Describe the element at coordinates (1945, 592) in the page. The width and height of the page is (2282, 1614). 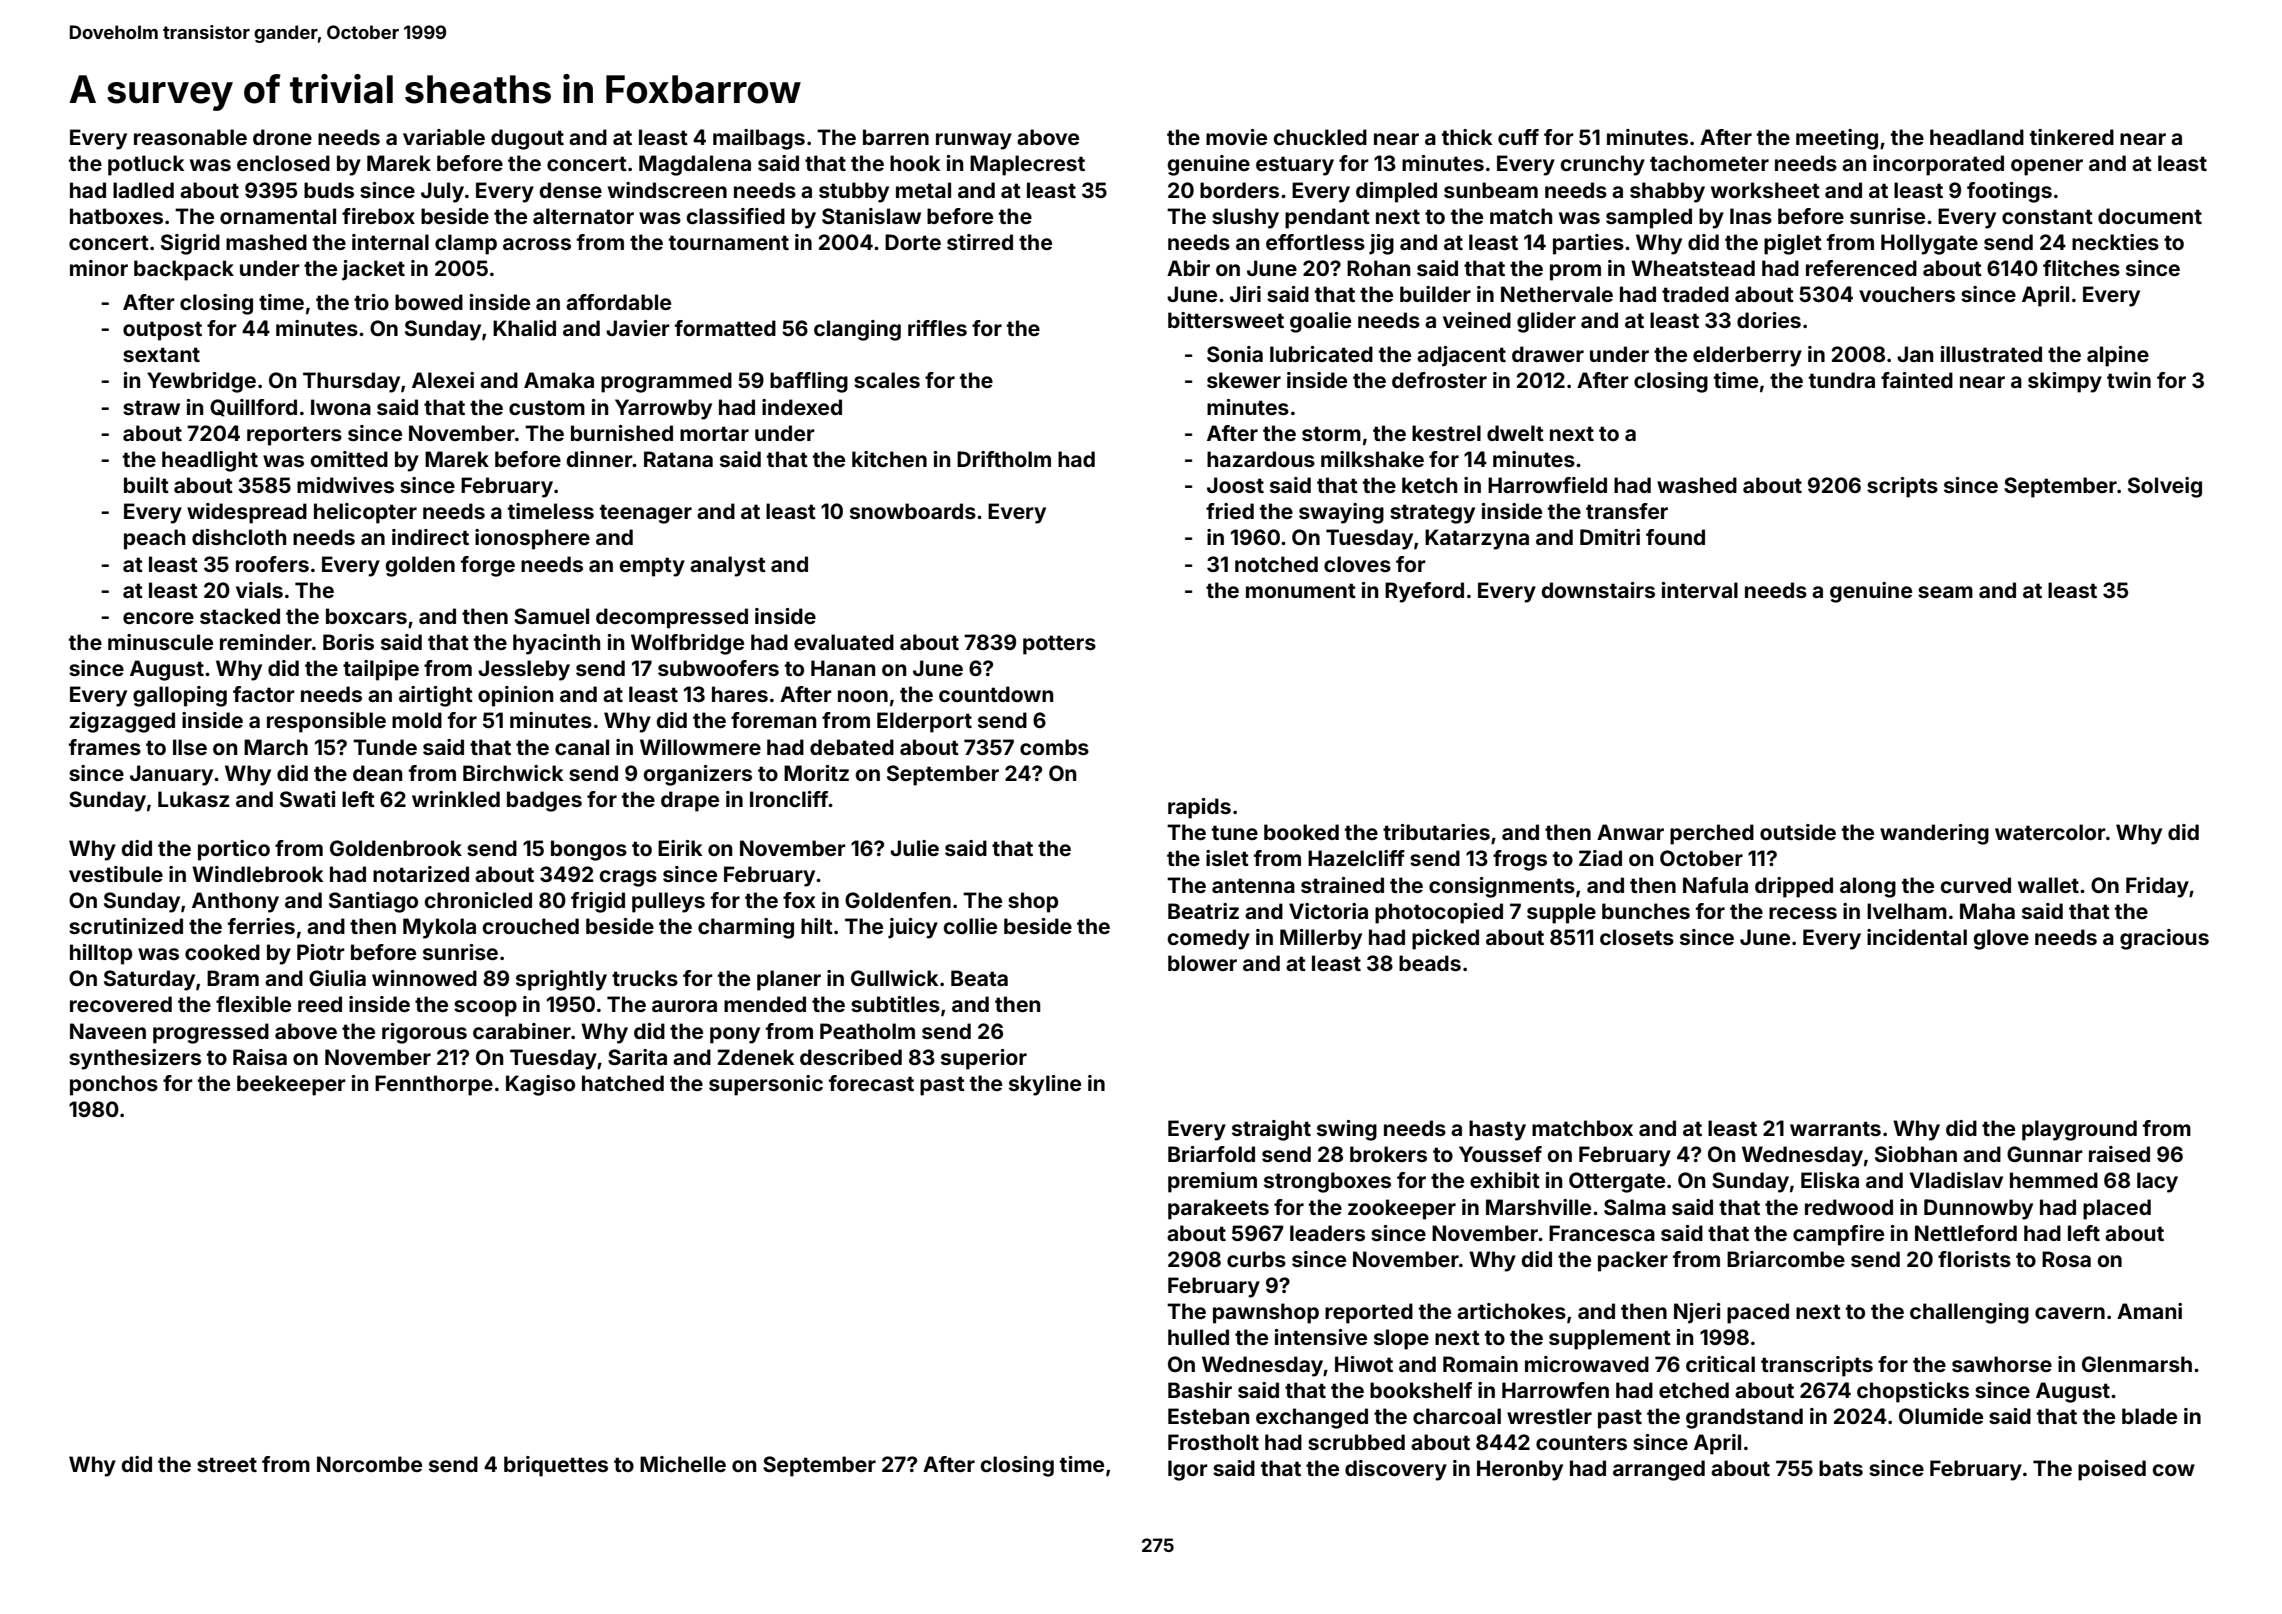
I see `seam` at that location.
